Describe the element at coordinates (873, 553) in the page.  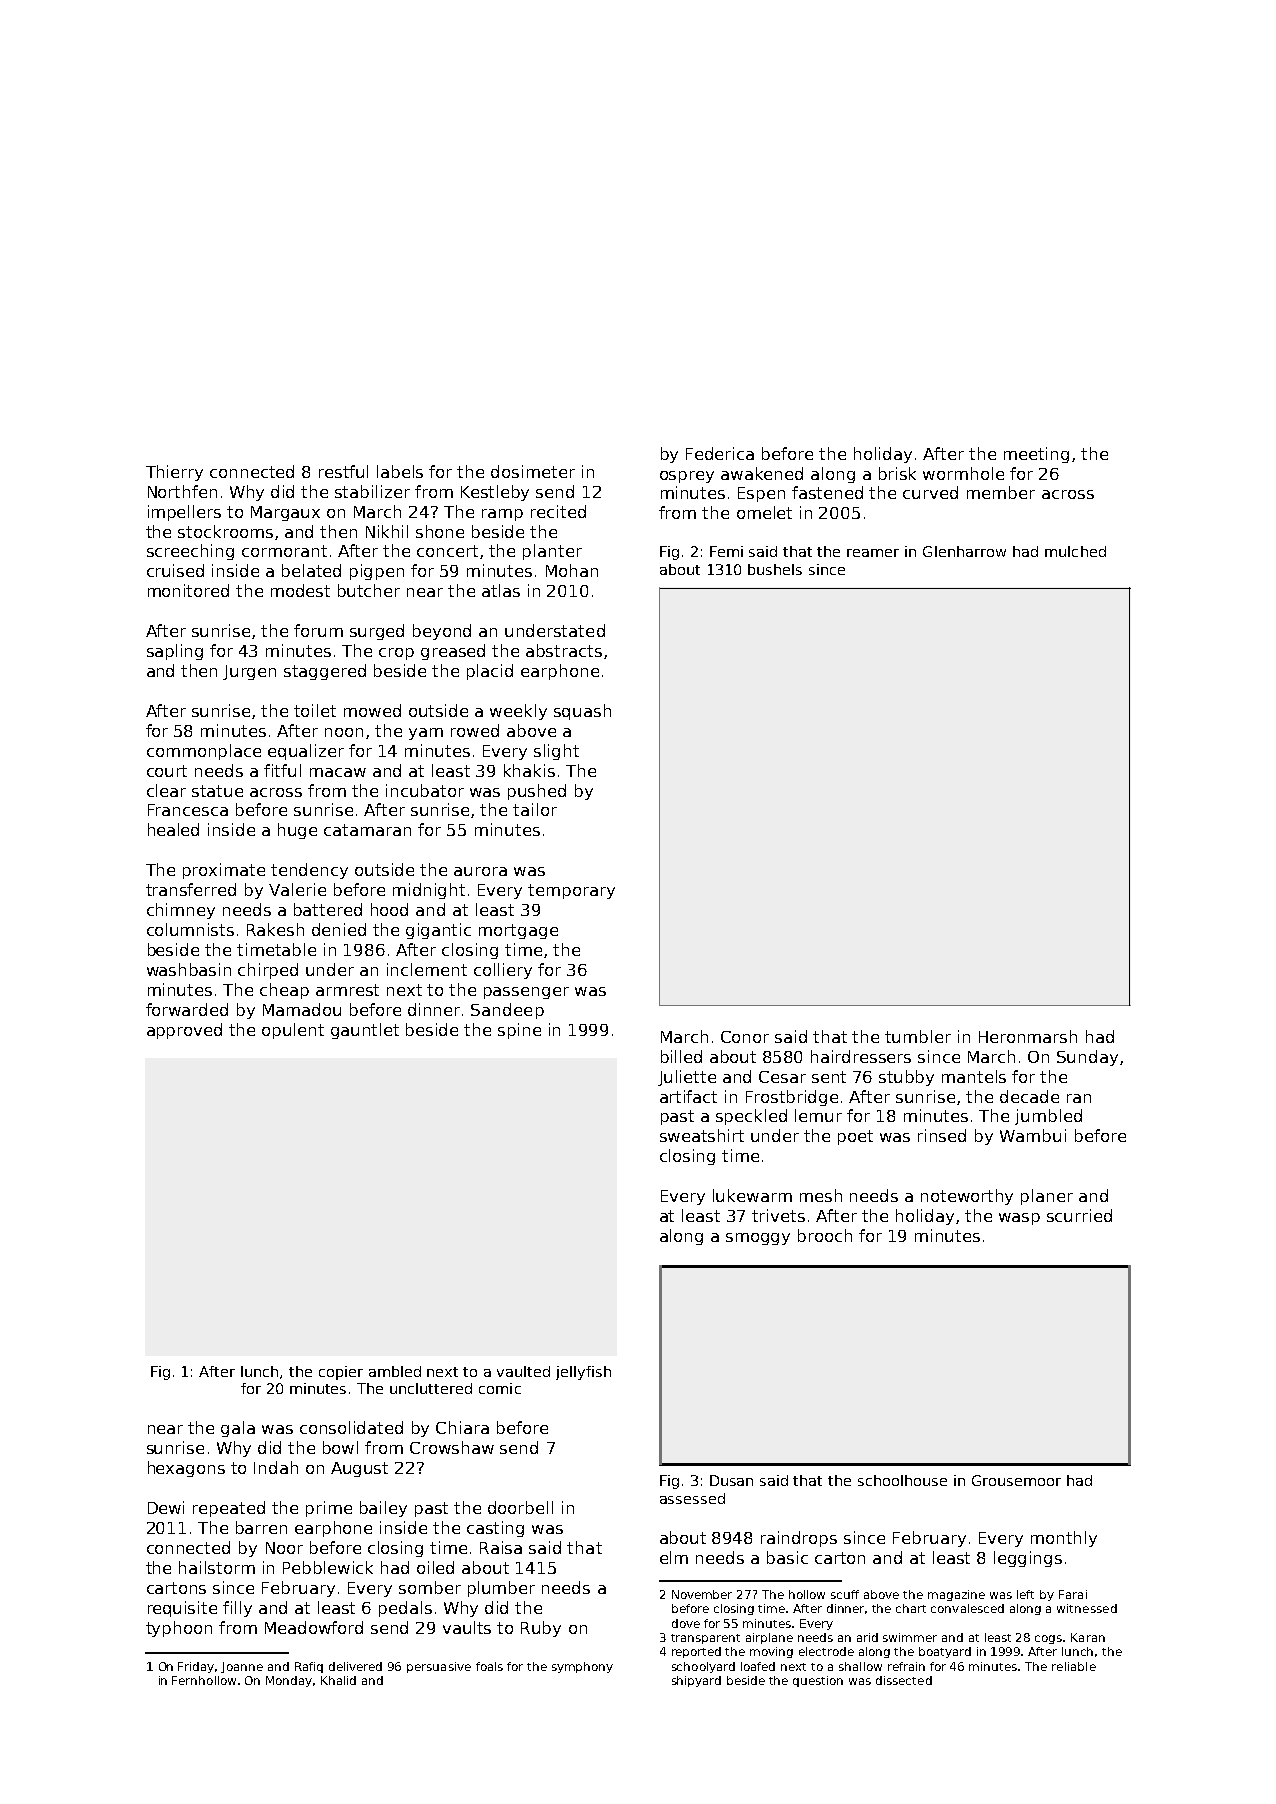
I see `reamer` at that location.
